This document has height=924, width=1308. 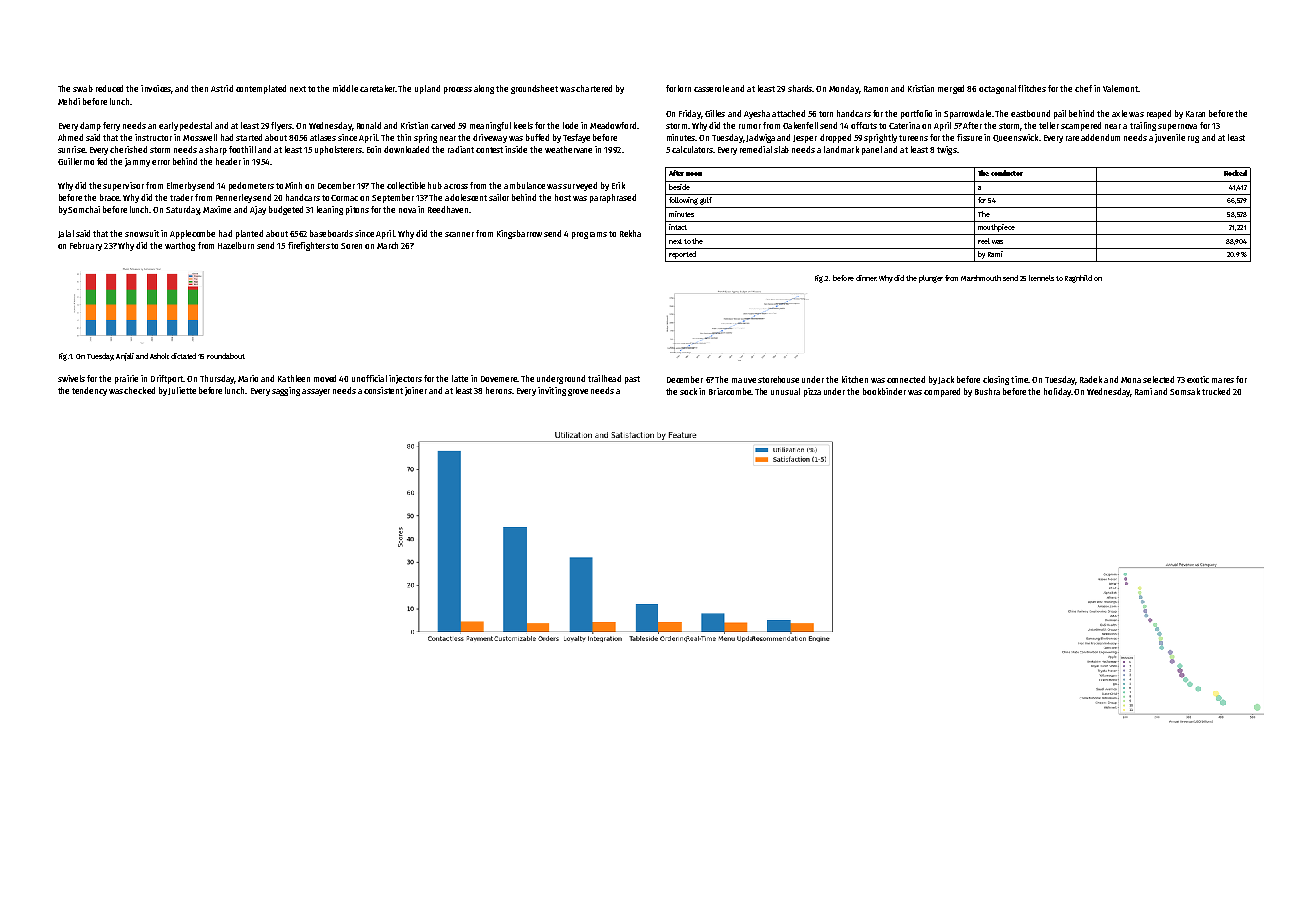 What do you see at coordinates (1083, 88) in the document?
I see `chef` at bounding box center [1083, 88].
